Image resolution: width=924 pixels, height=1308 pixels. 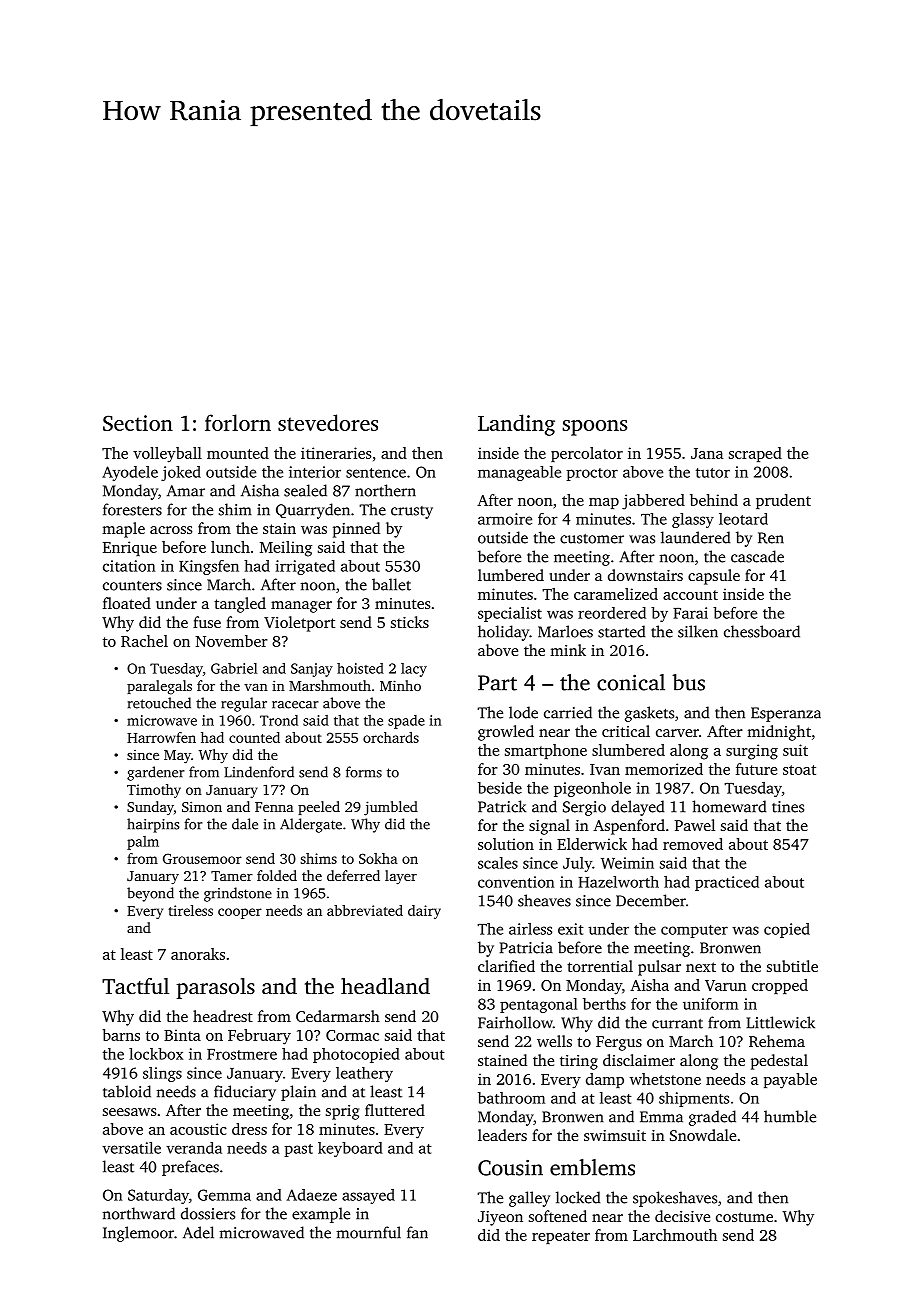 What do you see at coordinates (604, 1004) in the screenshot?
I see `berths` at bounding box center [604, 1004].
